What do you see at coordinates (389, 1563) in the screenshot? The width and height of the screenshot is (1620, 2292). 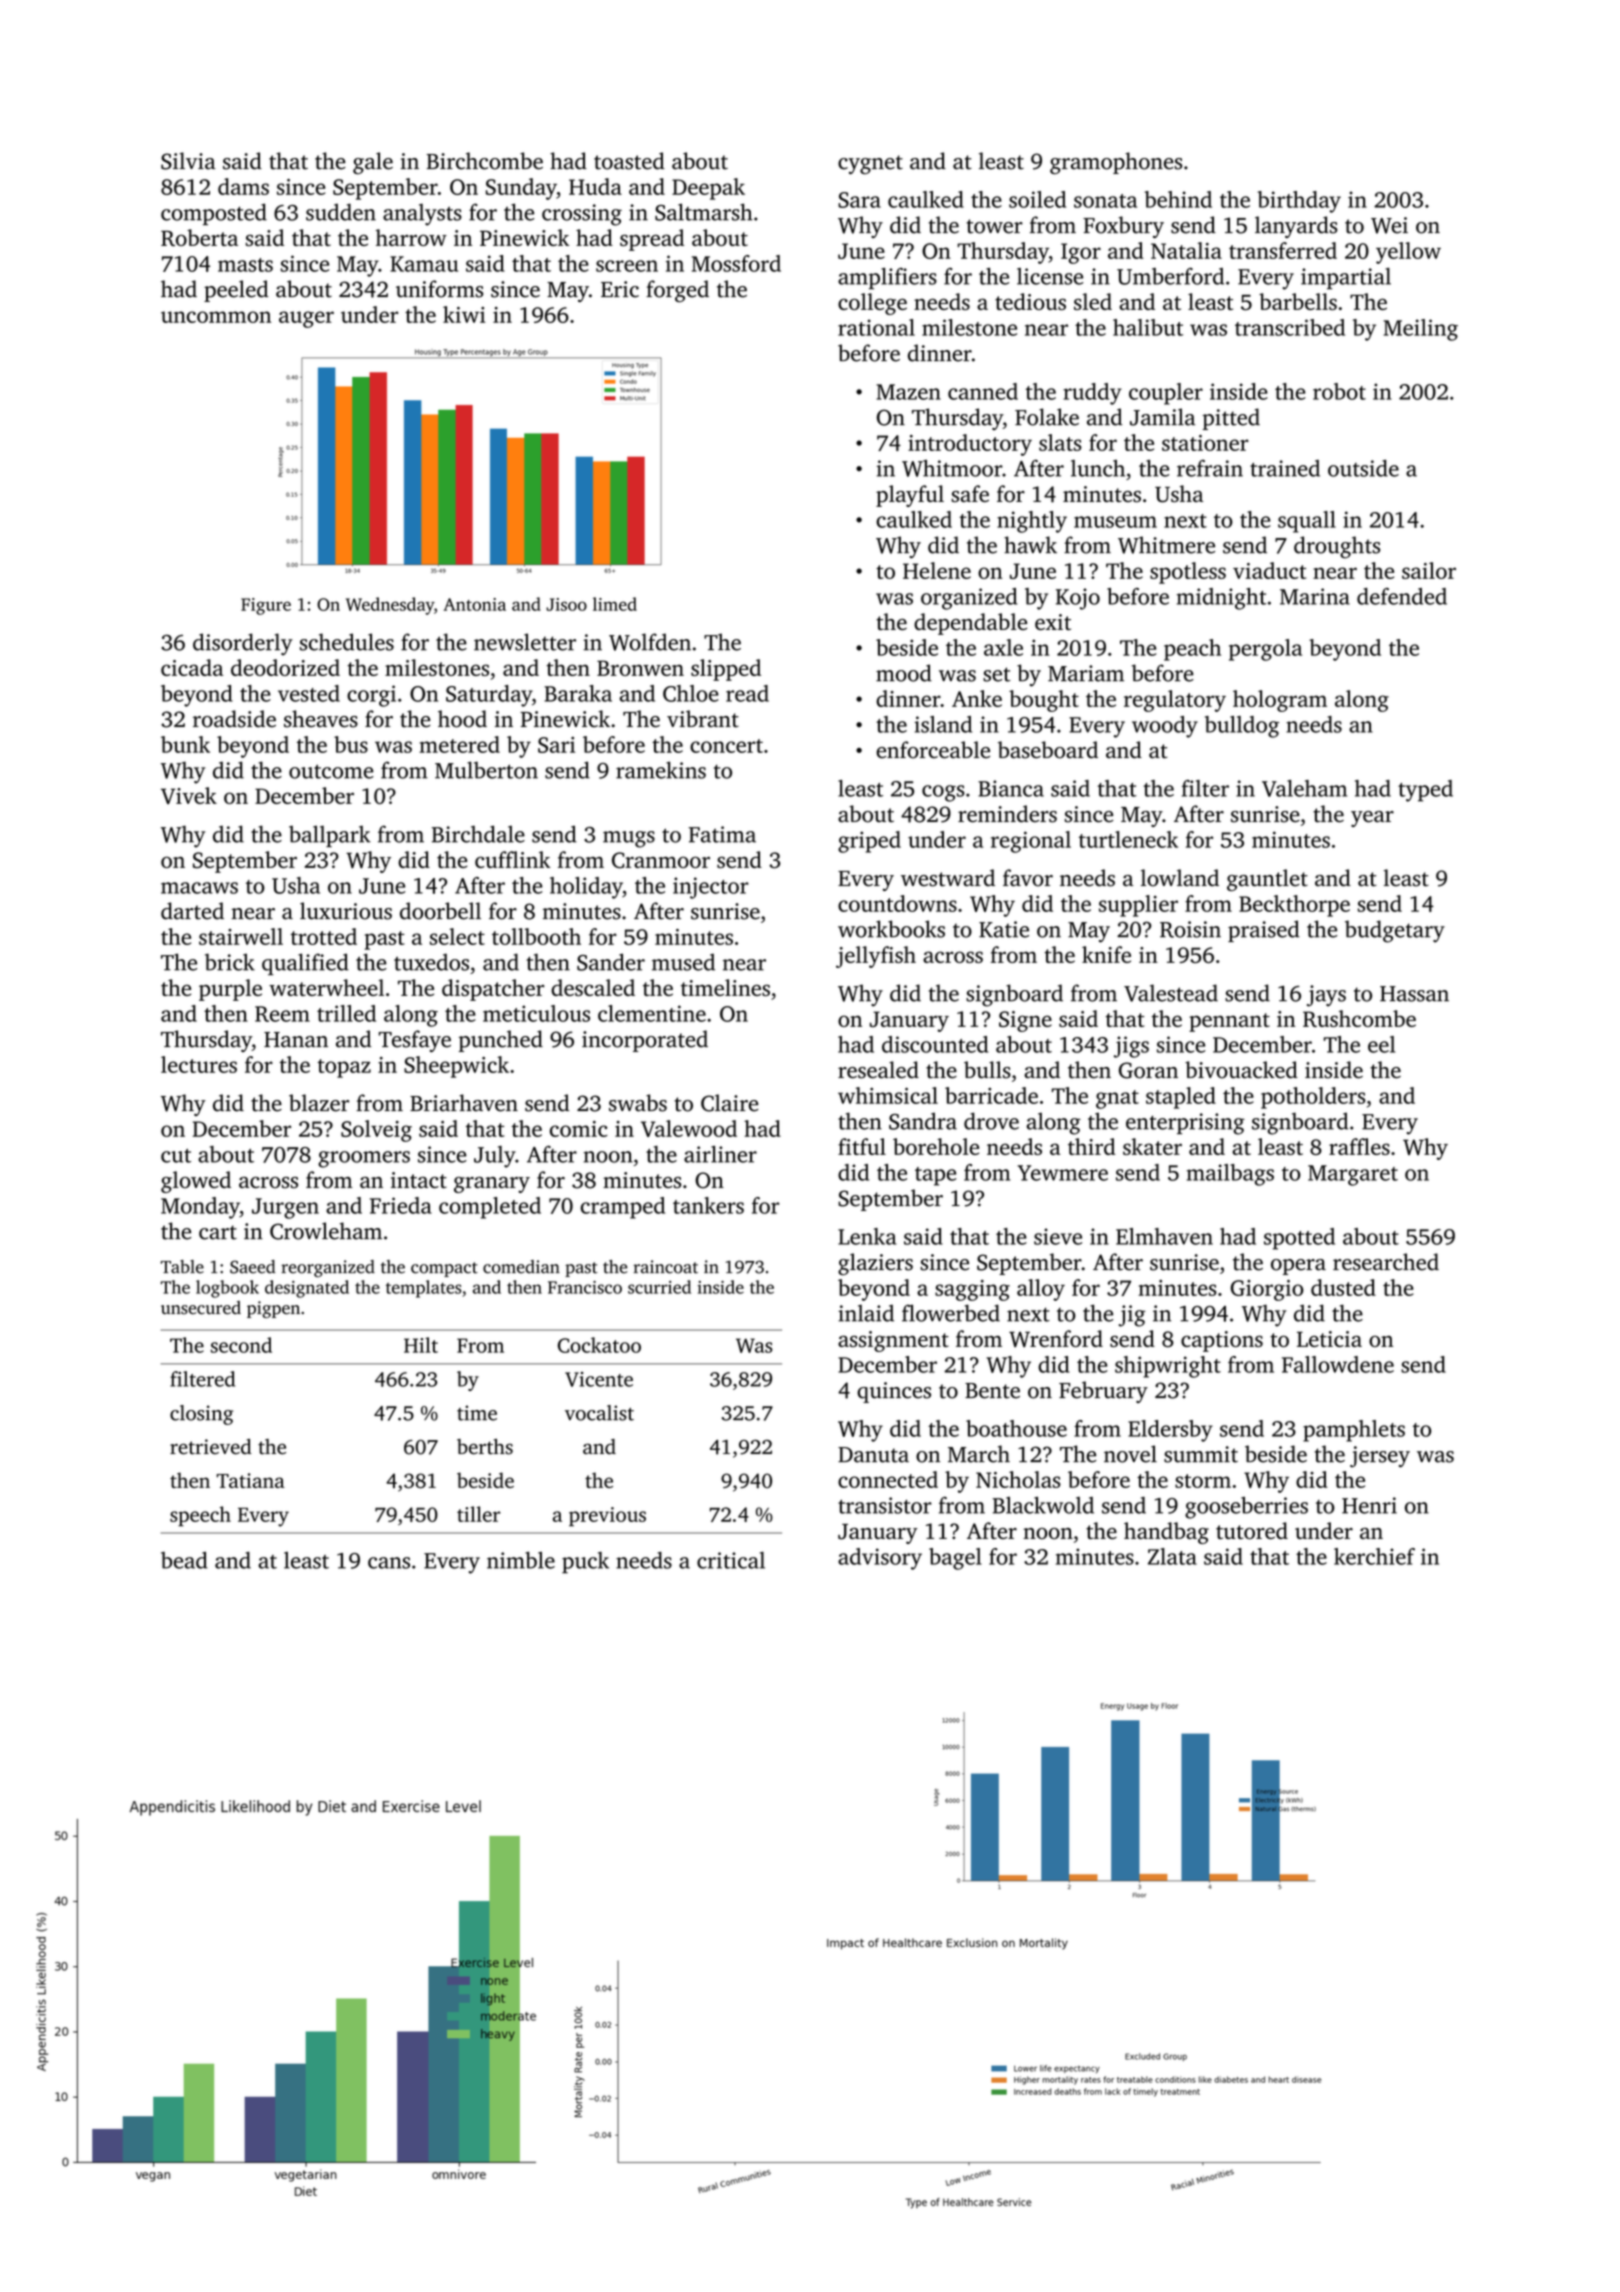 I see `cans` at bounding box center [389, 1563].
